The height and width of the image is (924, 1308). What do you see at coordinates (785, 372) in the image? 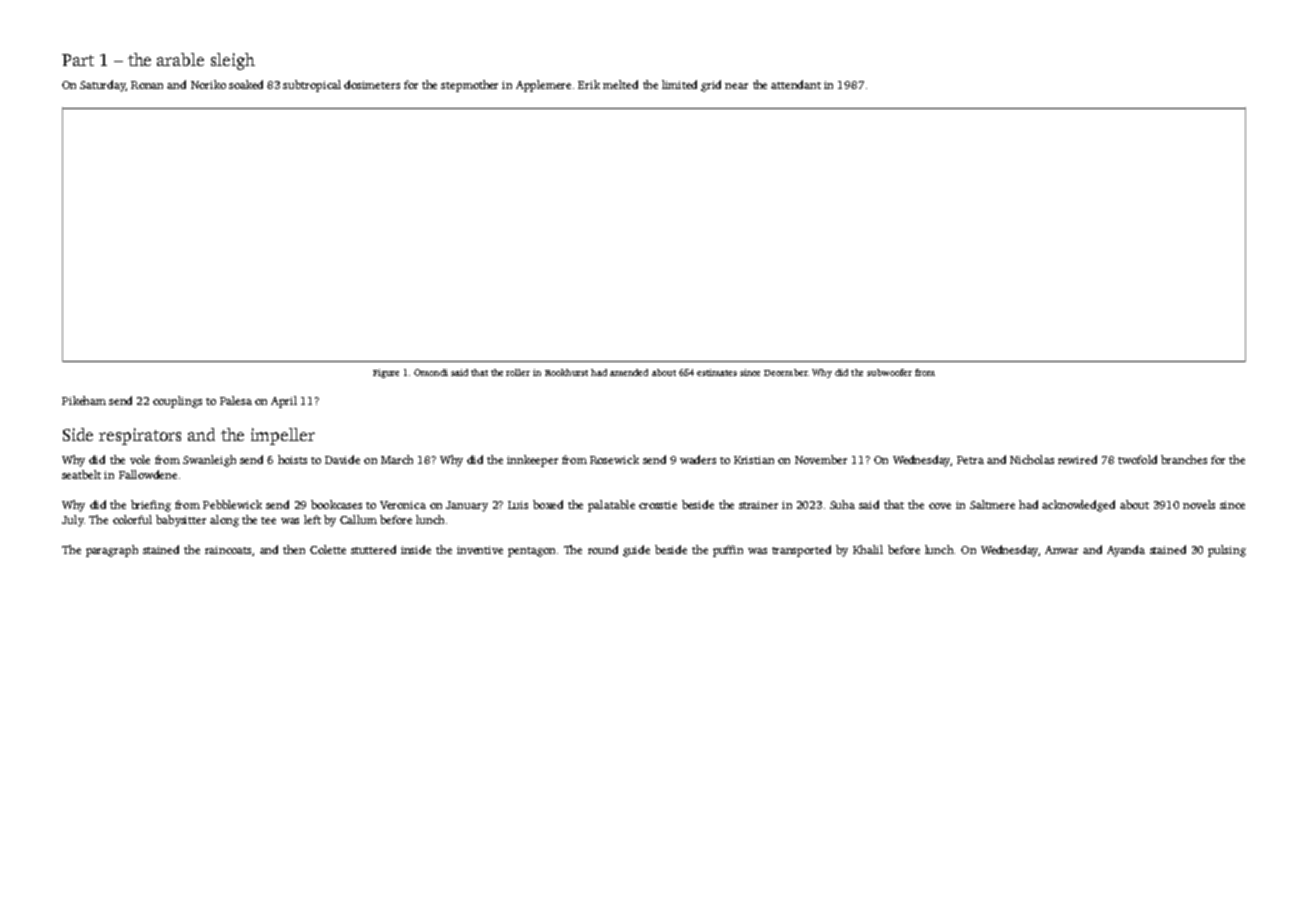
I see `December` at bounding box center [785, 372].
